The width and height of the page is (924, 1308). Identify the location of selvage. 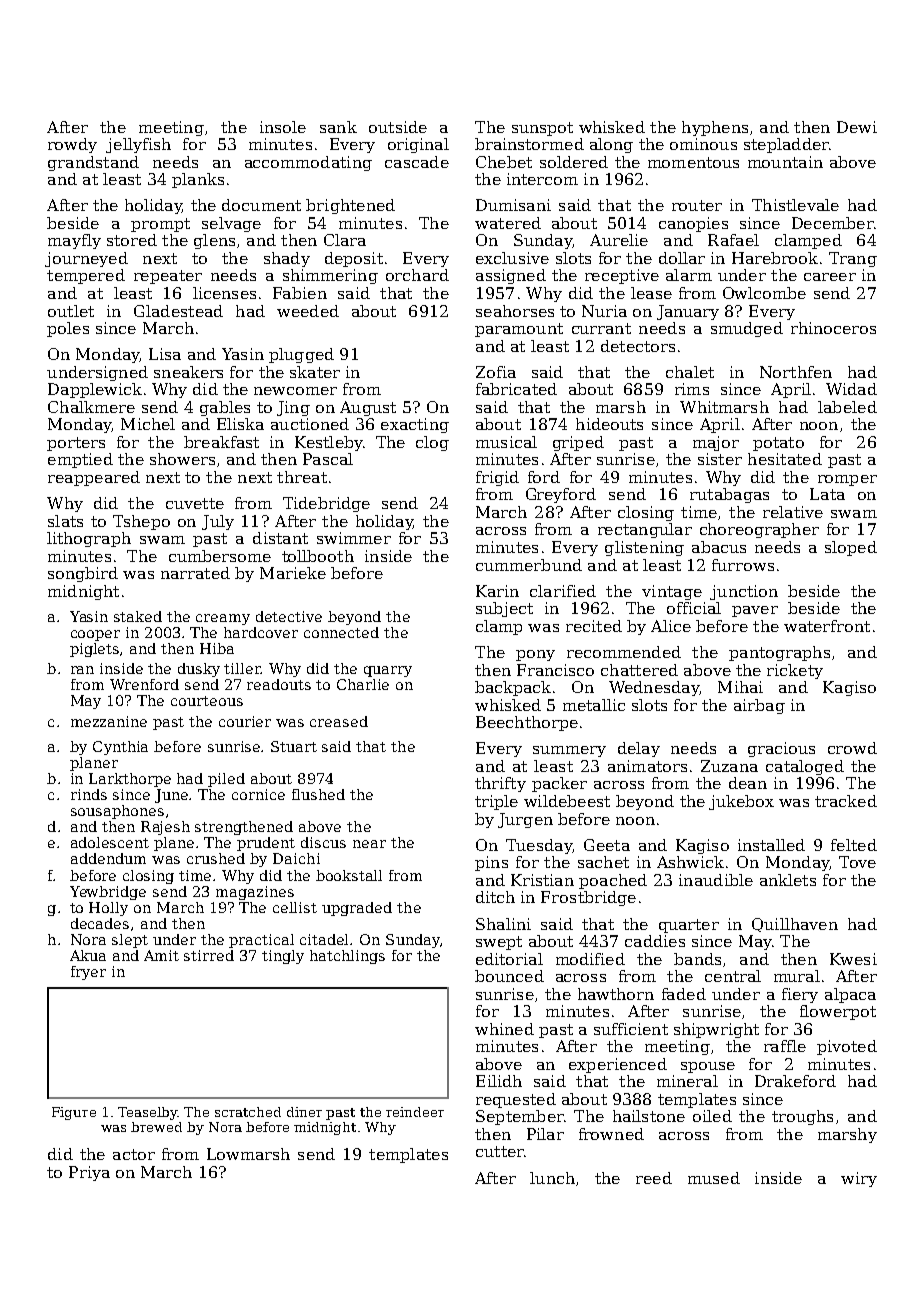
(231, 224).
